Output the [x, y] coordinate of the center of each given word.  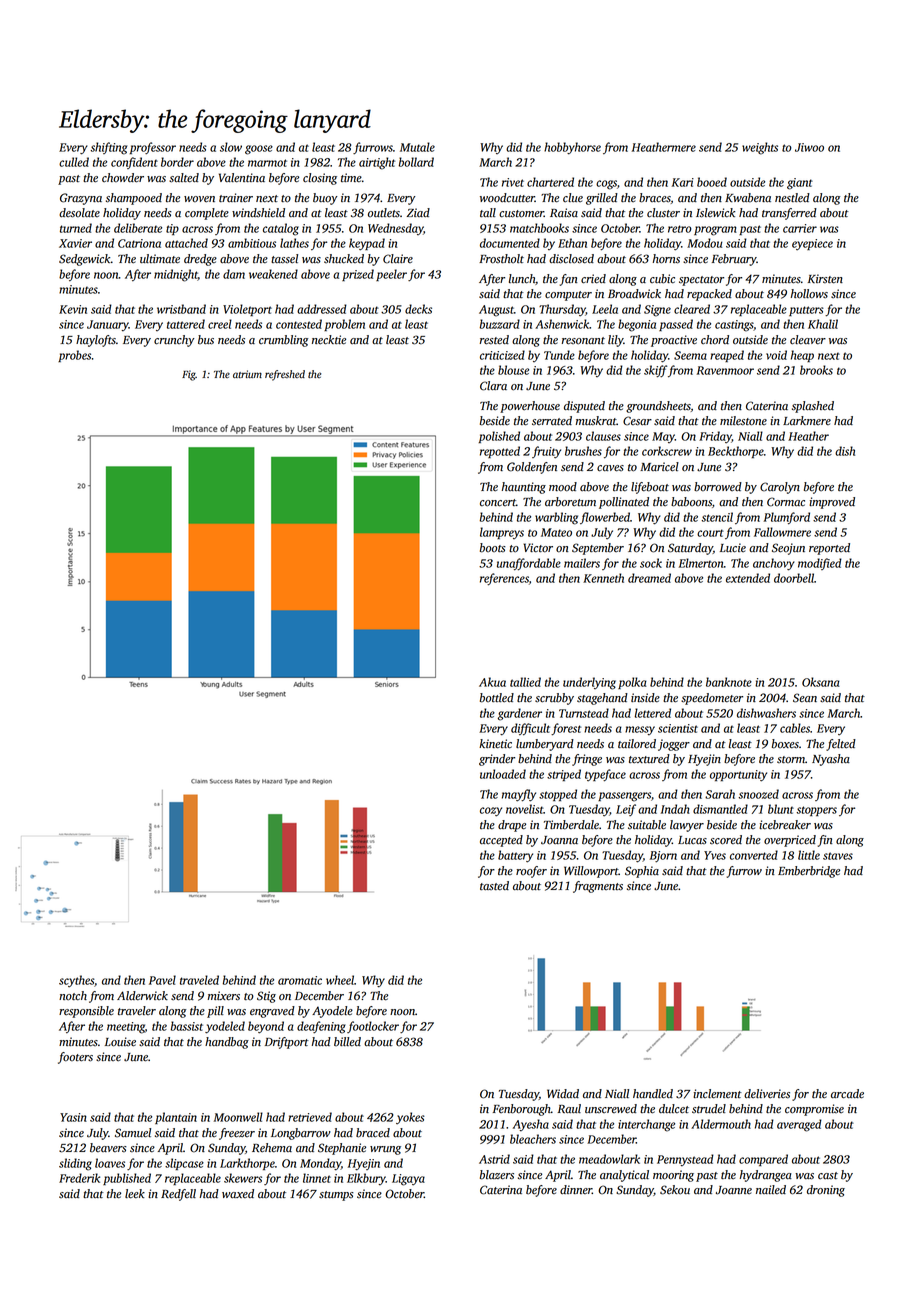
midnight [176, 275]
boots [493, 548]
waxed [238, 1194]
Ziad [418, 212]
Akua [492, 682]
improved [832, 503]
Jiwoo [809, 147]
